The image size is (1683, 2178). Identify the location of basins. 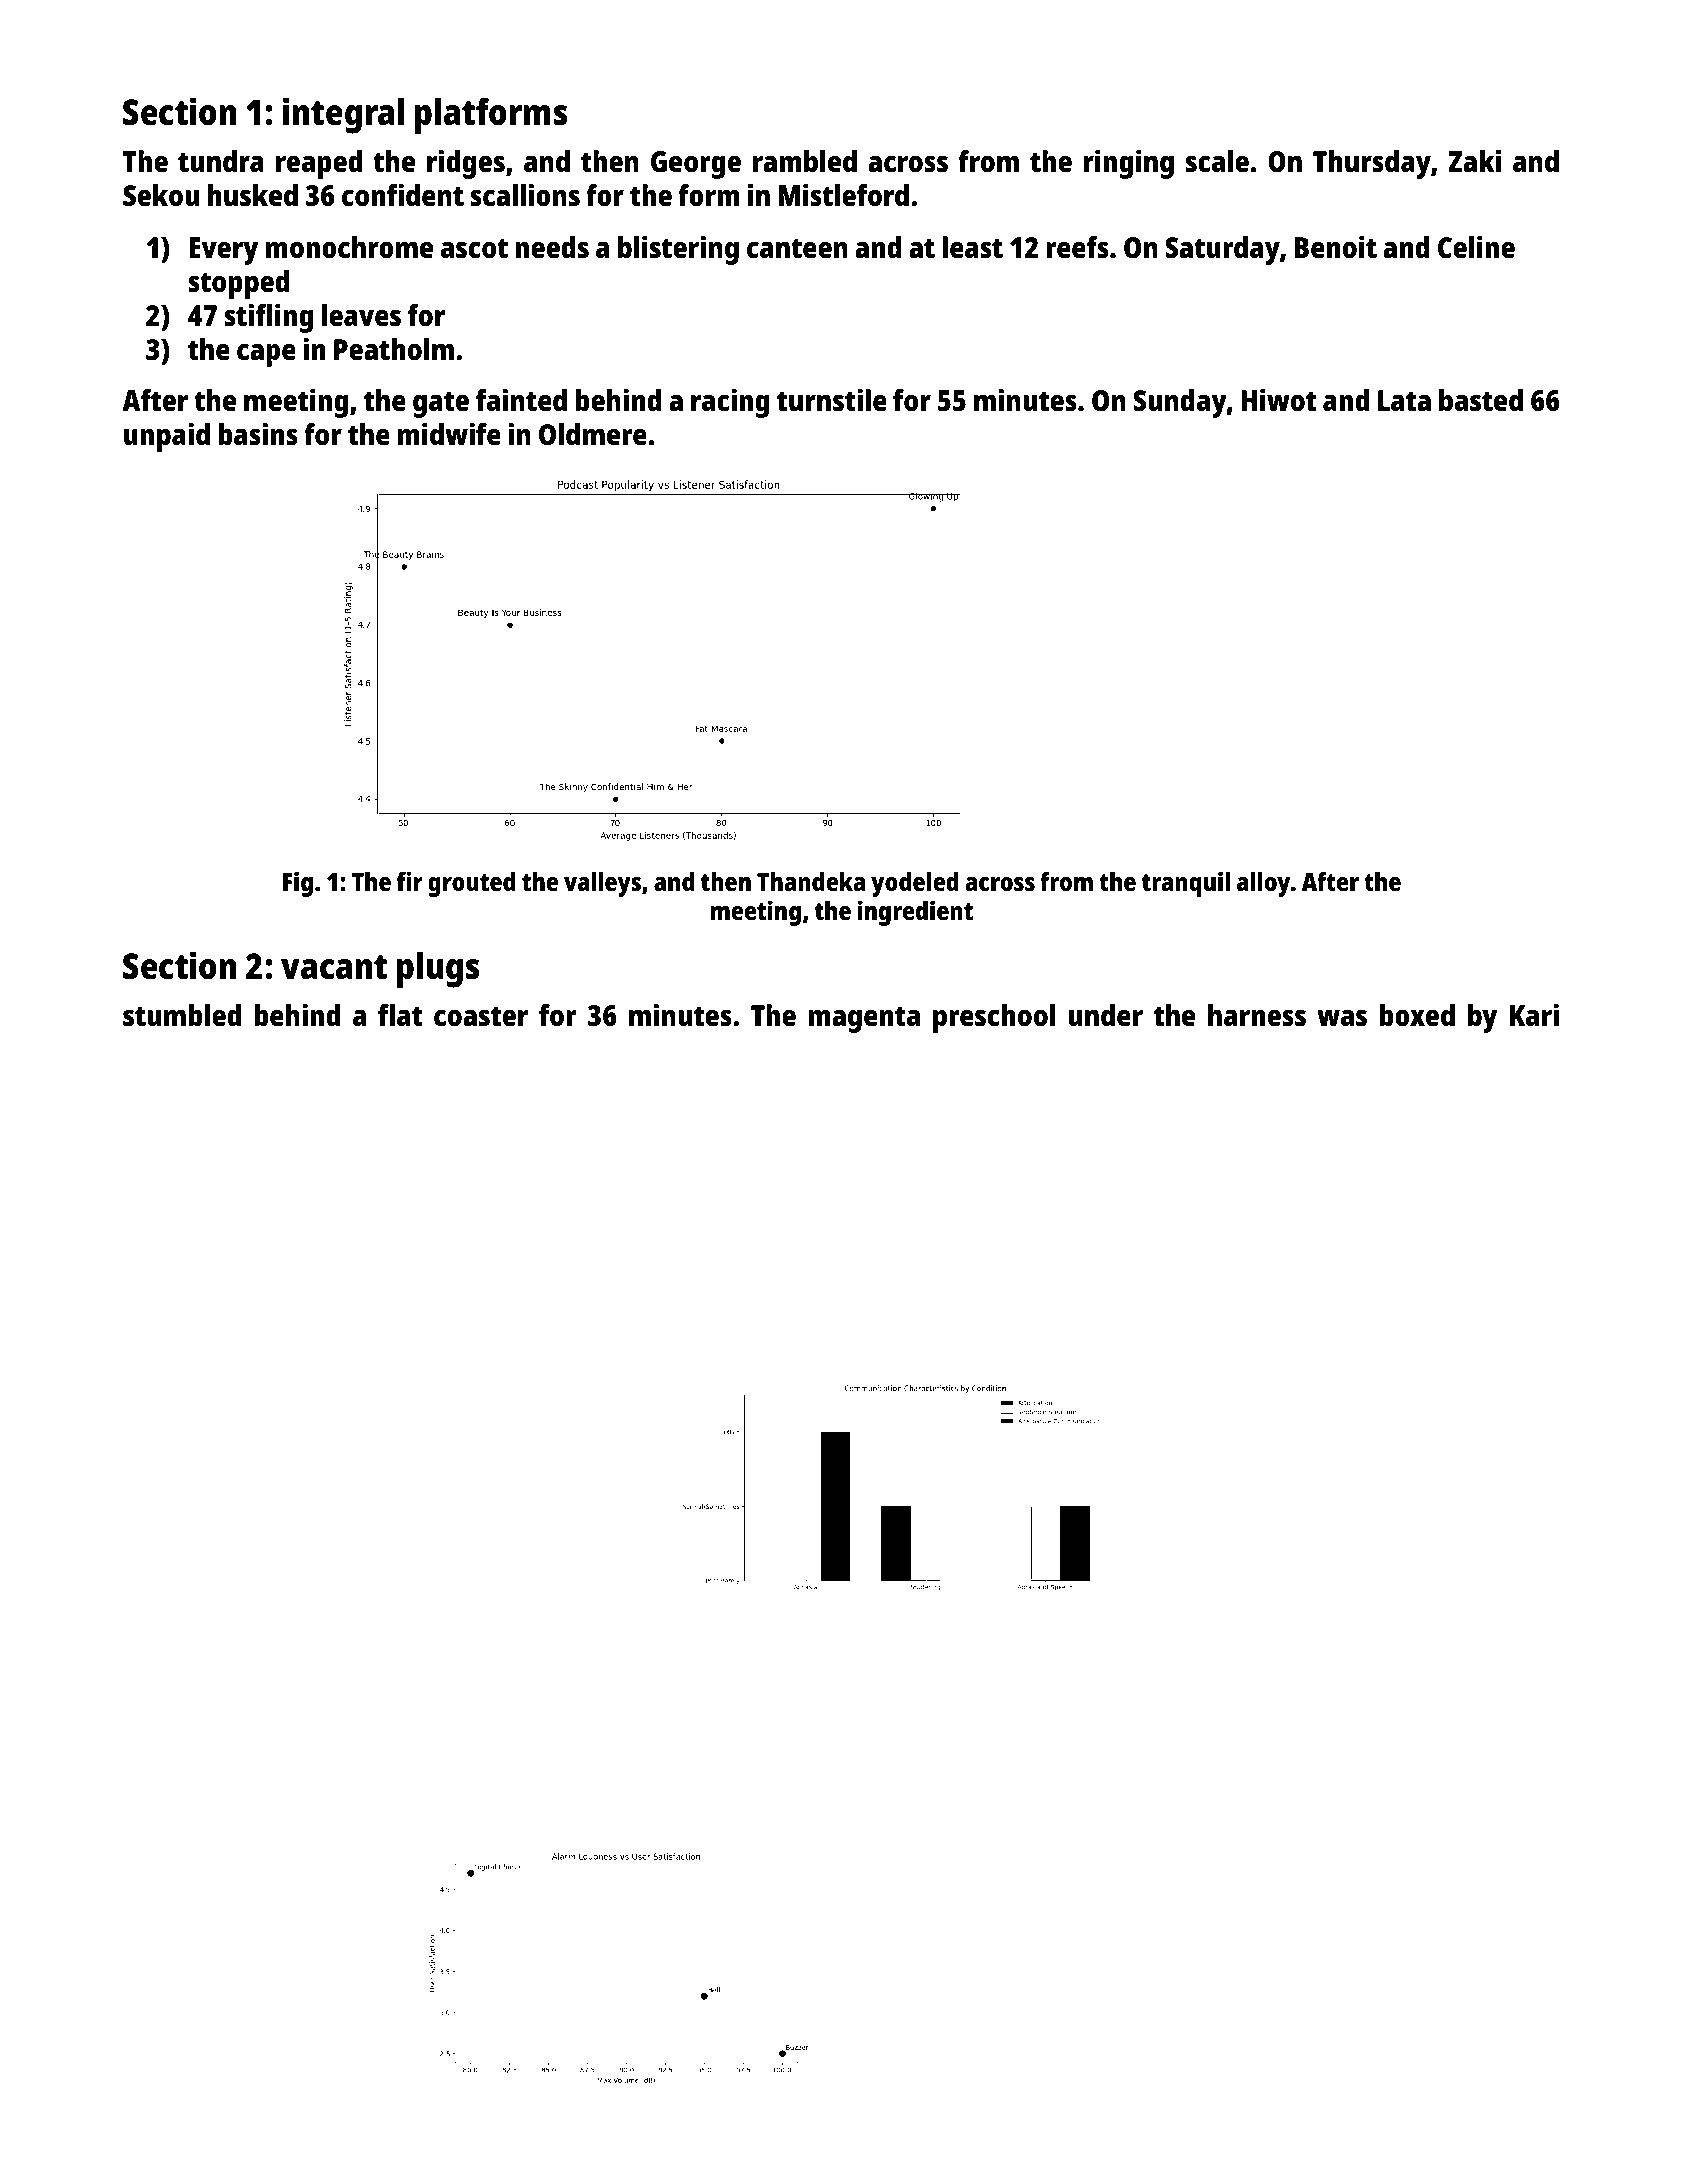
(258, 434).
